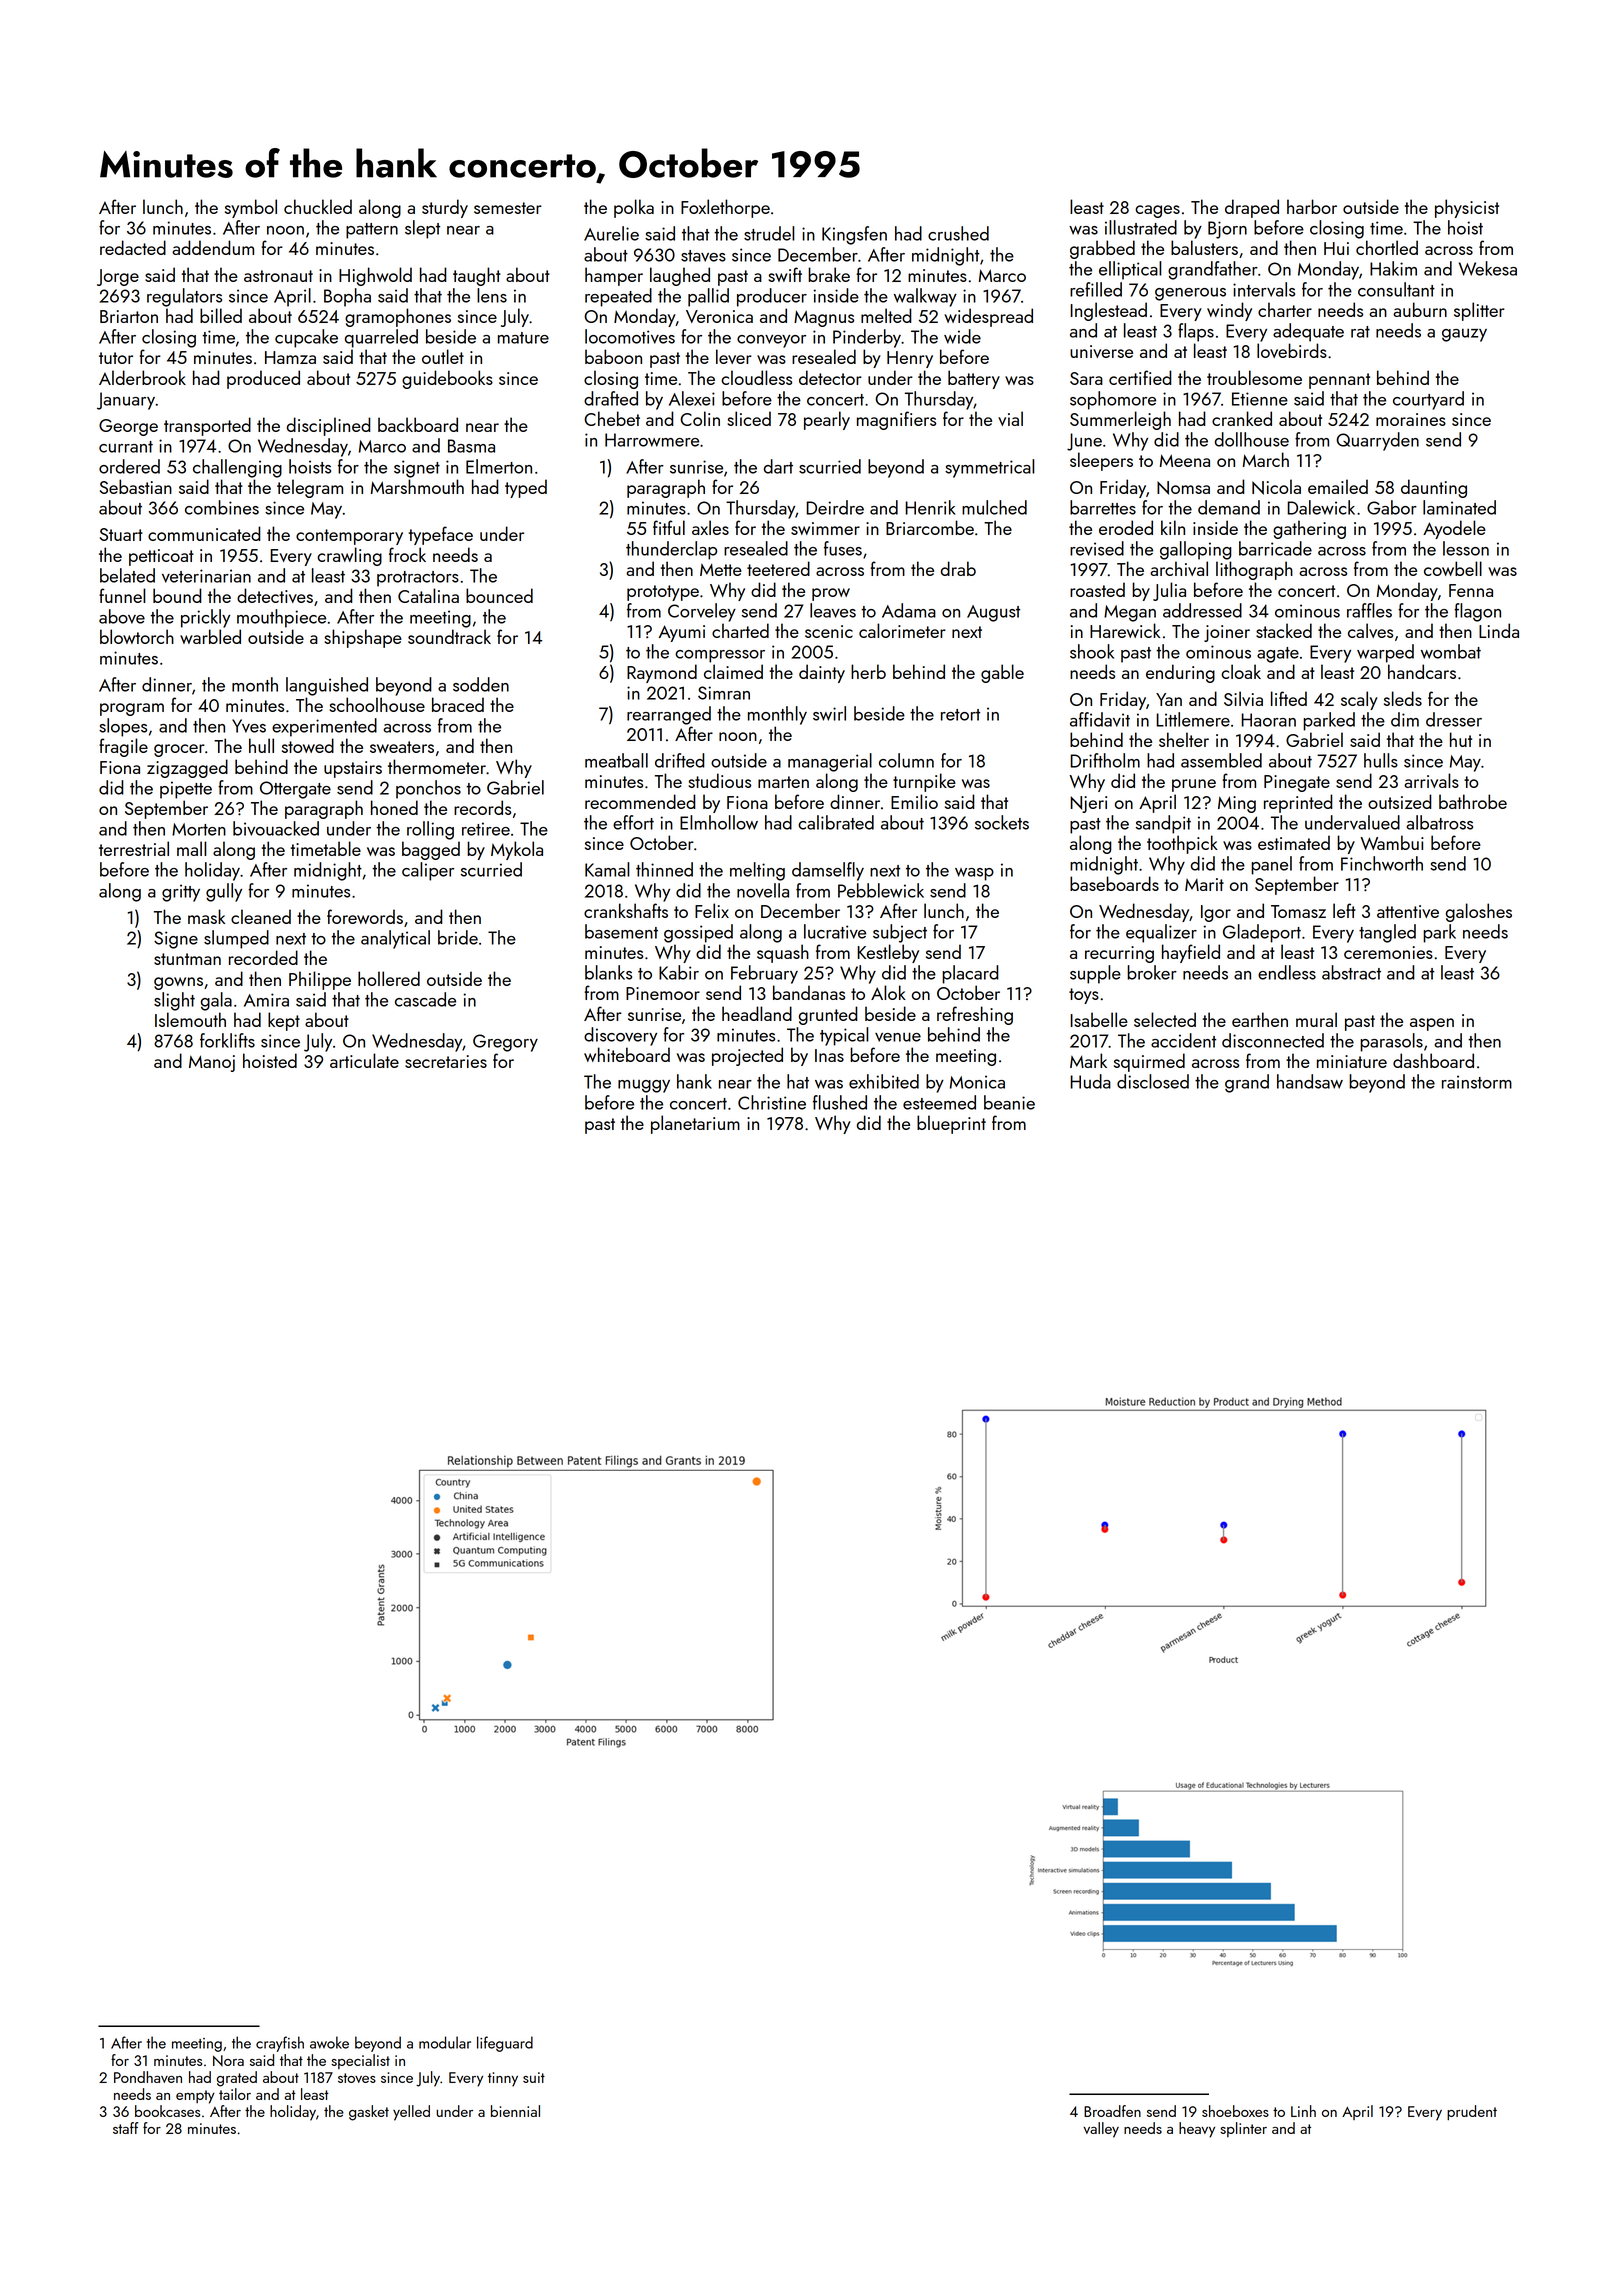 The image size is (1620, 2292). I want to click on physicist, so click(1467, 208).
